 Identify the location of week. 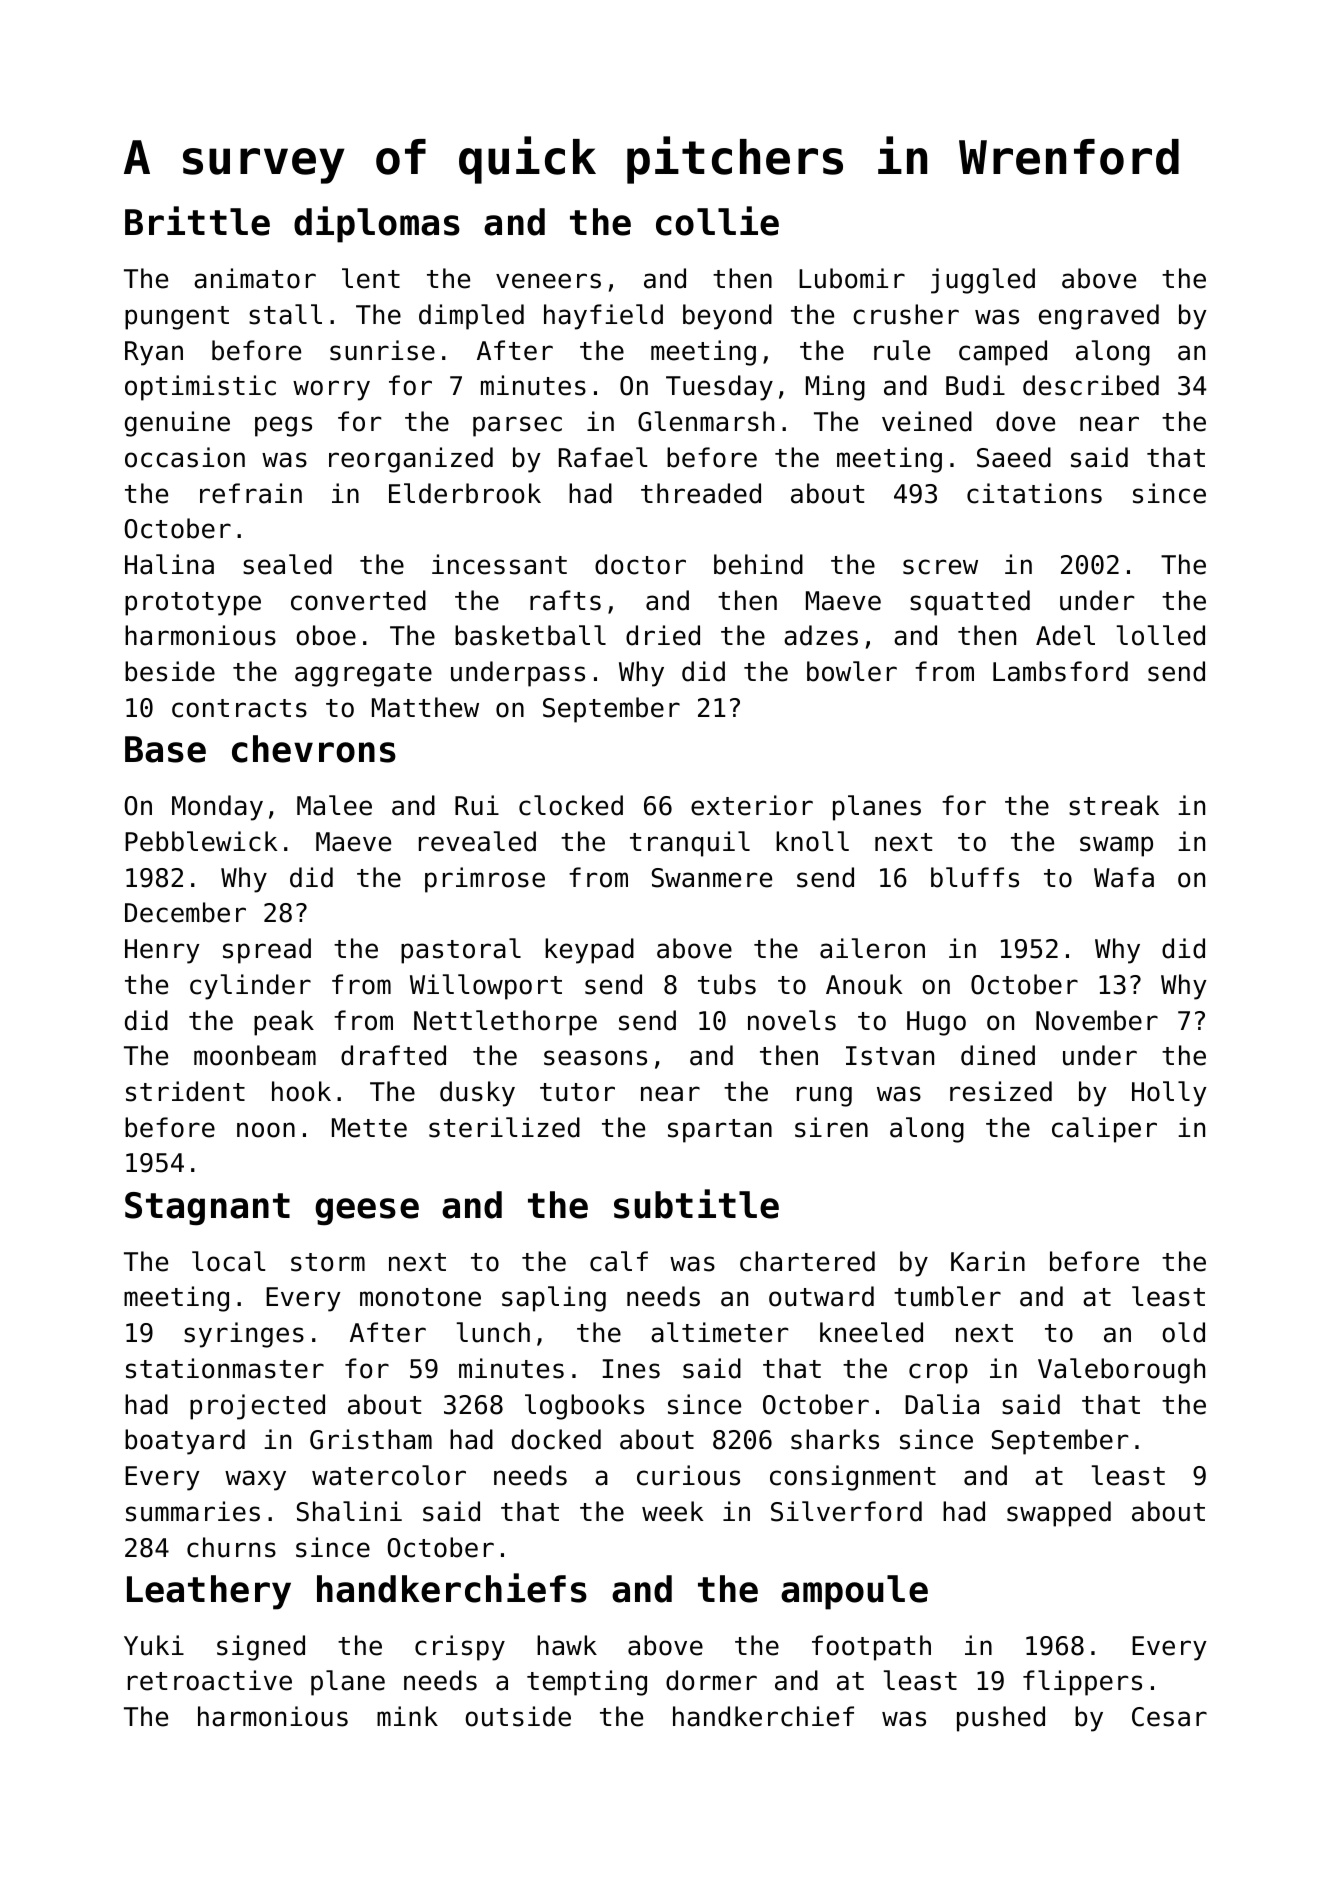
(672, 1511).
